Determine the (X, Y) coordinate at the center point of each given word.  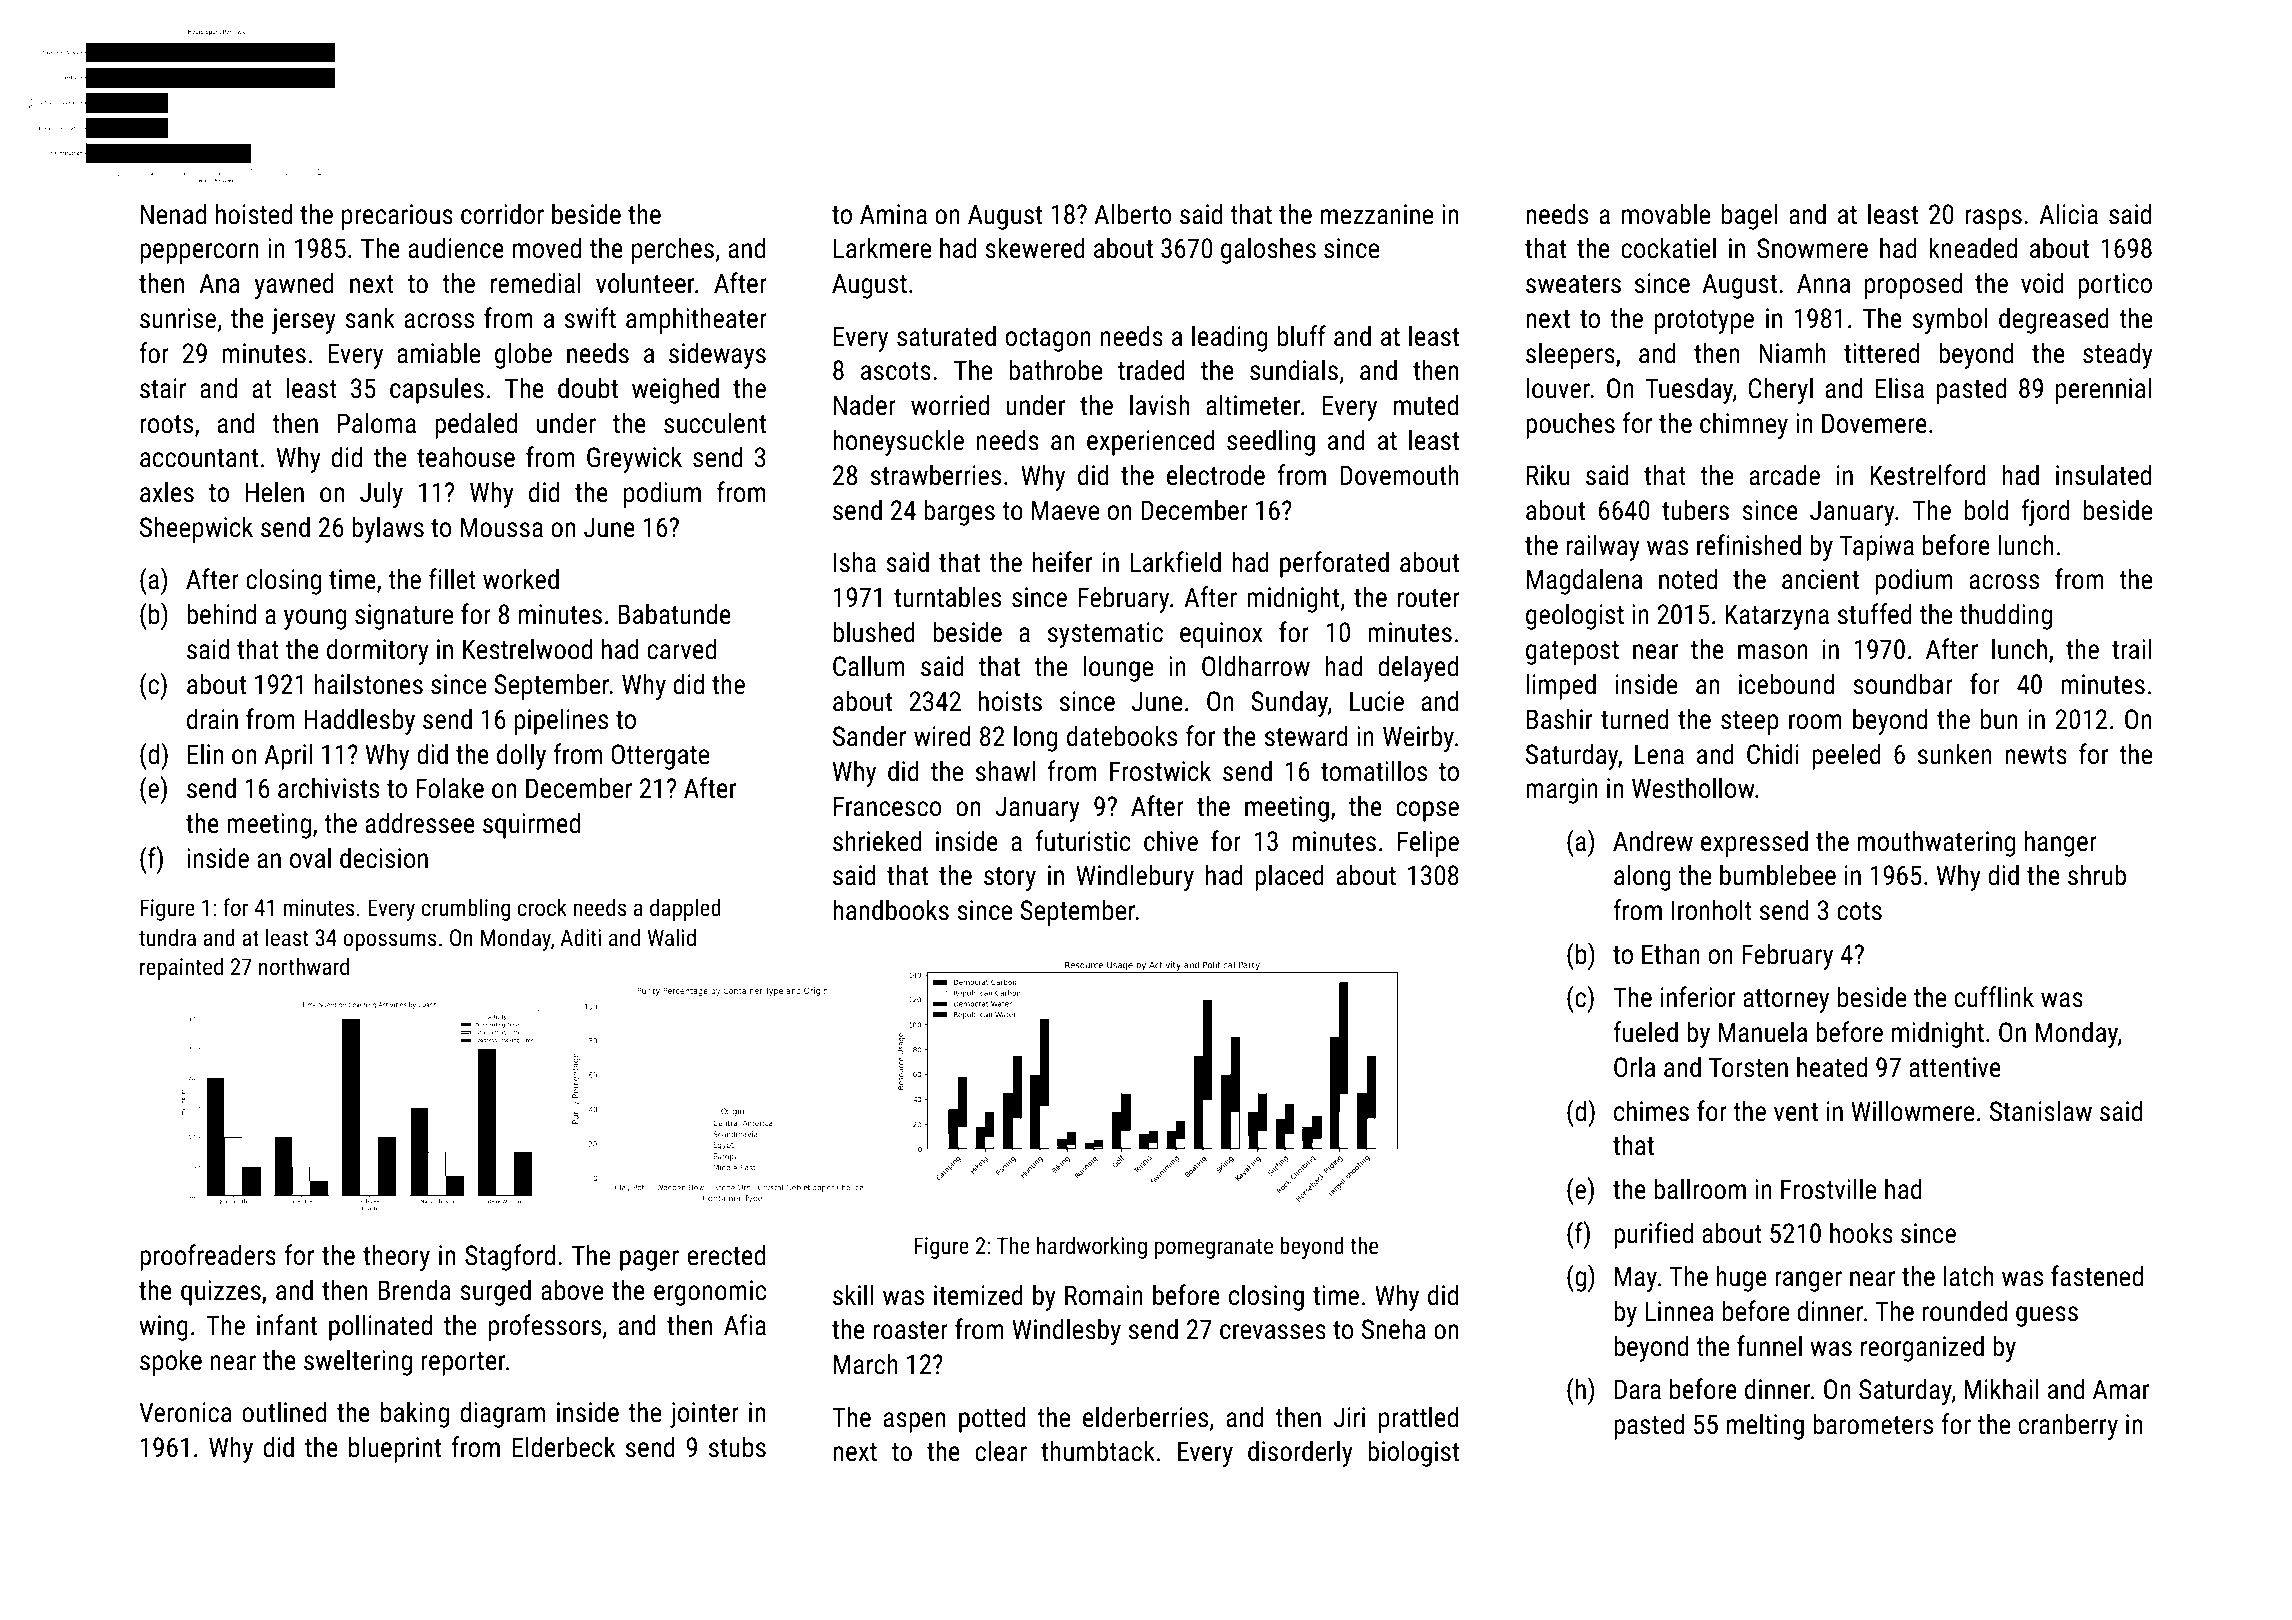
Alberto (1132, 214)
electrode (1216, 475)
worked (521, 579)
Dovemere (1874, 423)
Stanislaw (2041, 1111)
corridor (502, 214)
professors (545, 1327)
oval (310, 858)
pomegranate (1214, 1249)
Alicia (2068, 214)
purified (1653, 1235)
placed (1289, 877)
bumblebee (1778, 875)
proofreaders (208, 1257)
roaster (911, 1330)
